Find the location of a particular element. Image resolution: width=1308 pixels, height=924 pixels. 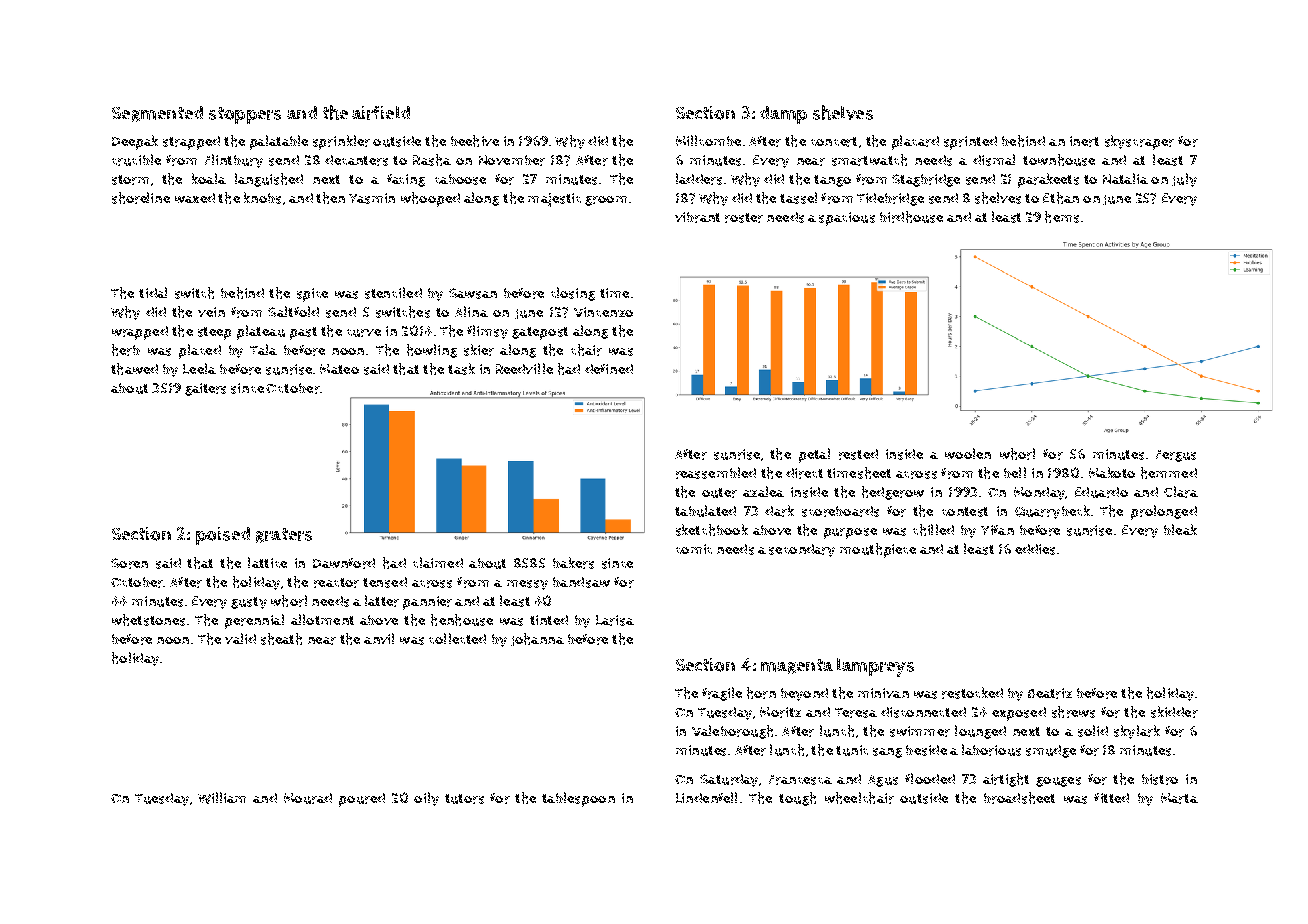

then is located at coordinates (330, 198).
